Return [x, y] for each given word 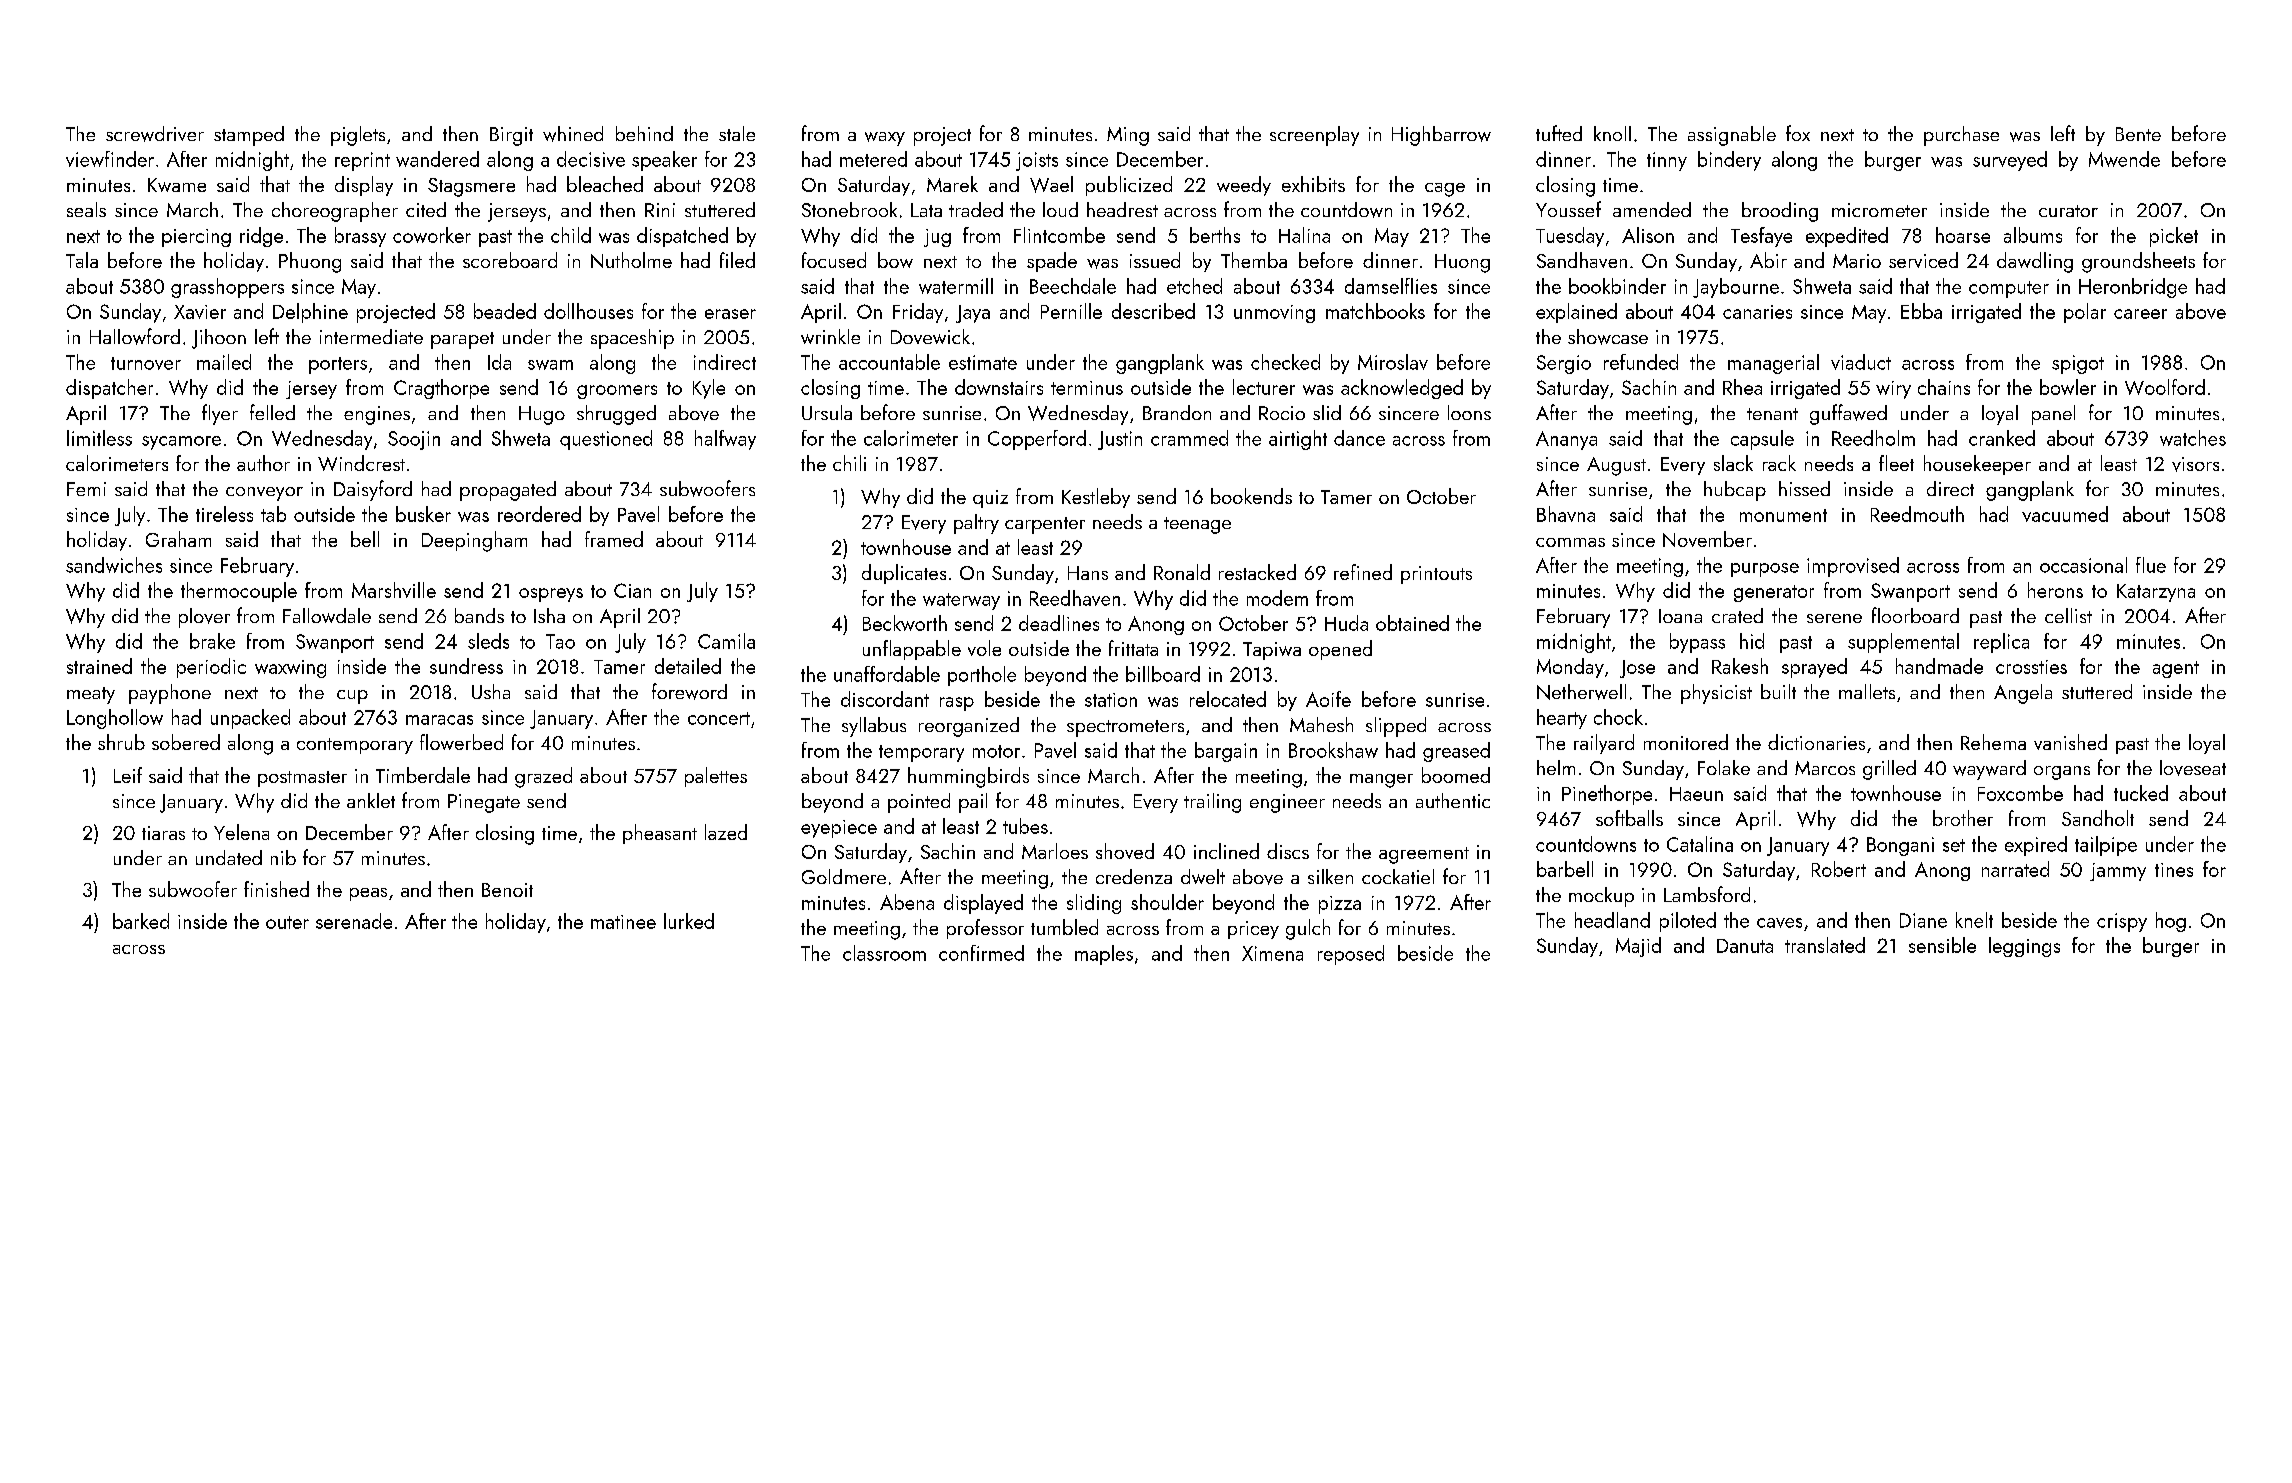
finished [276, 889]
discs [1288, 851]
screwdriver [155, 134]
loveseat [2193, 768]
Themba [1254, 260]
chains [1944, 387]
